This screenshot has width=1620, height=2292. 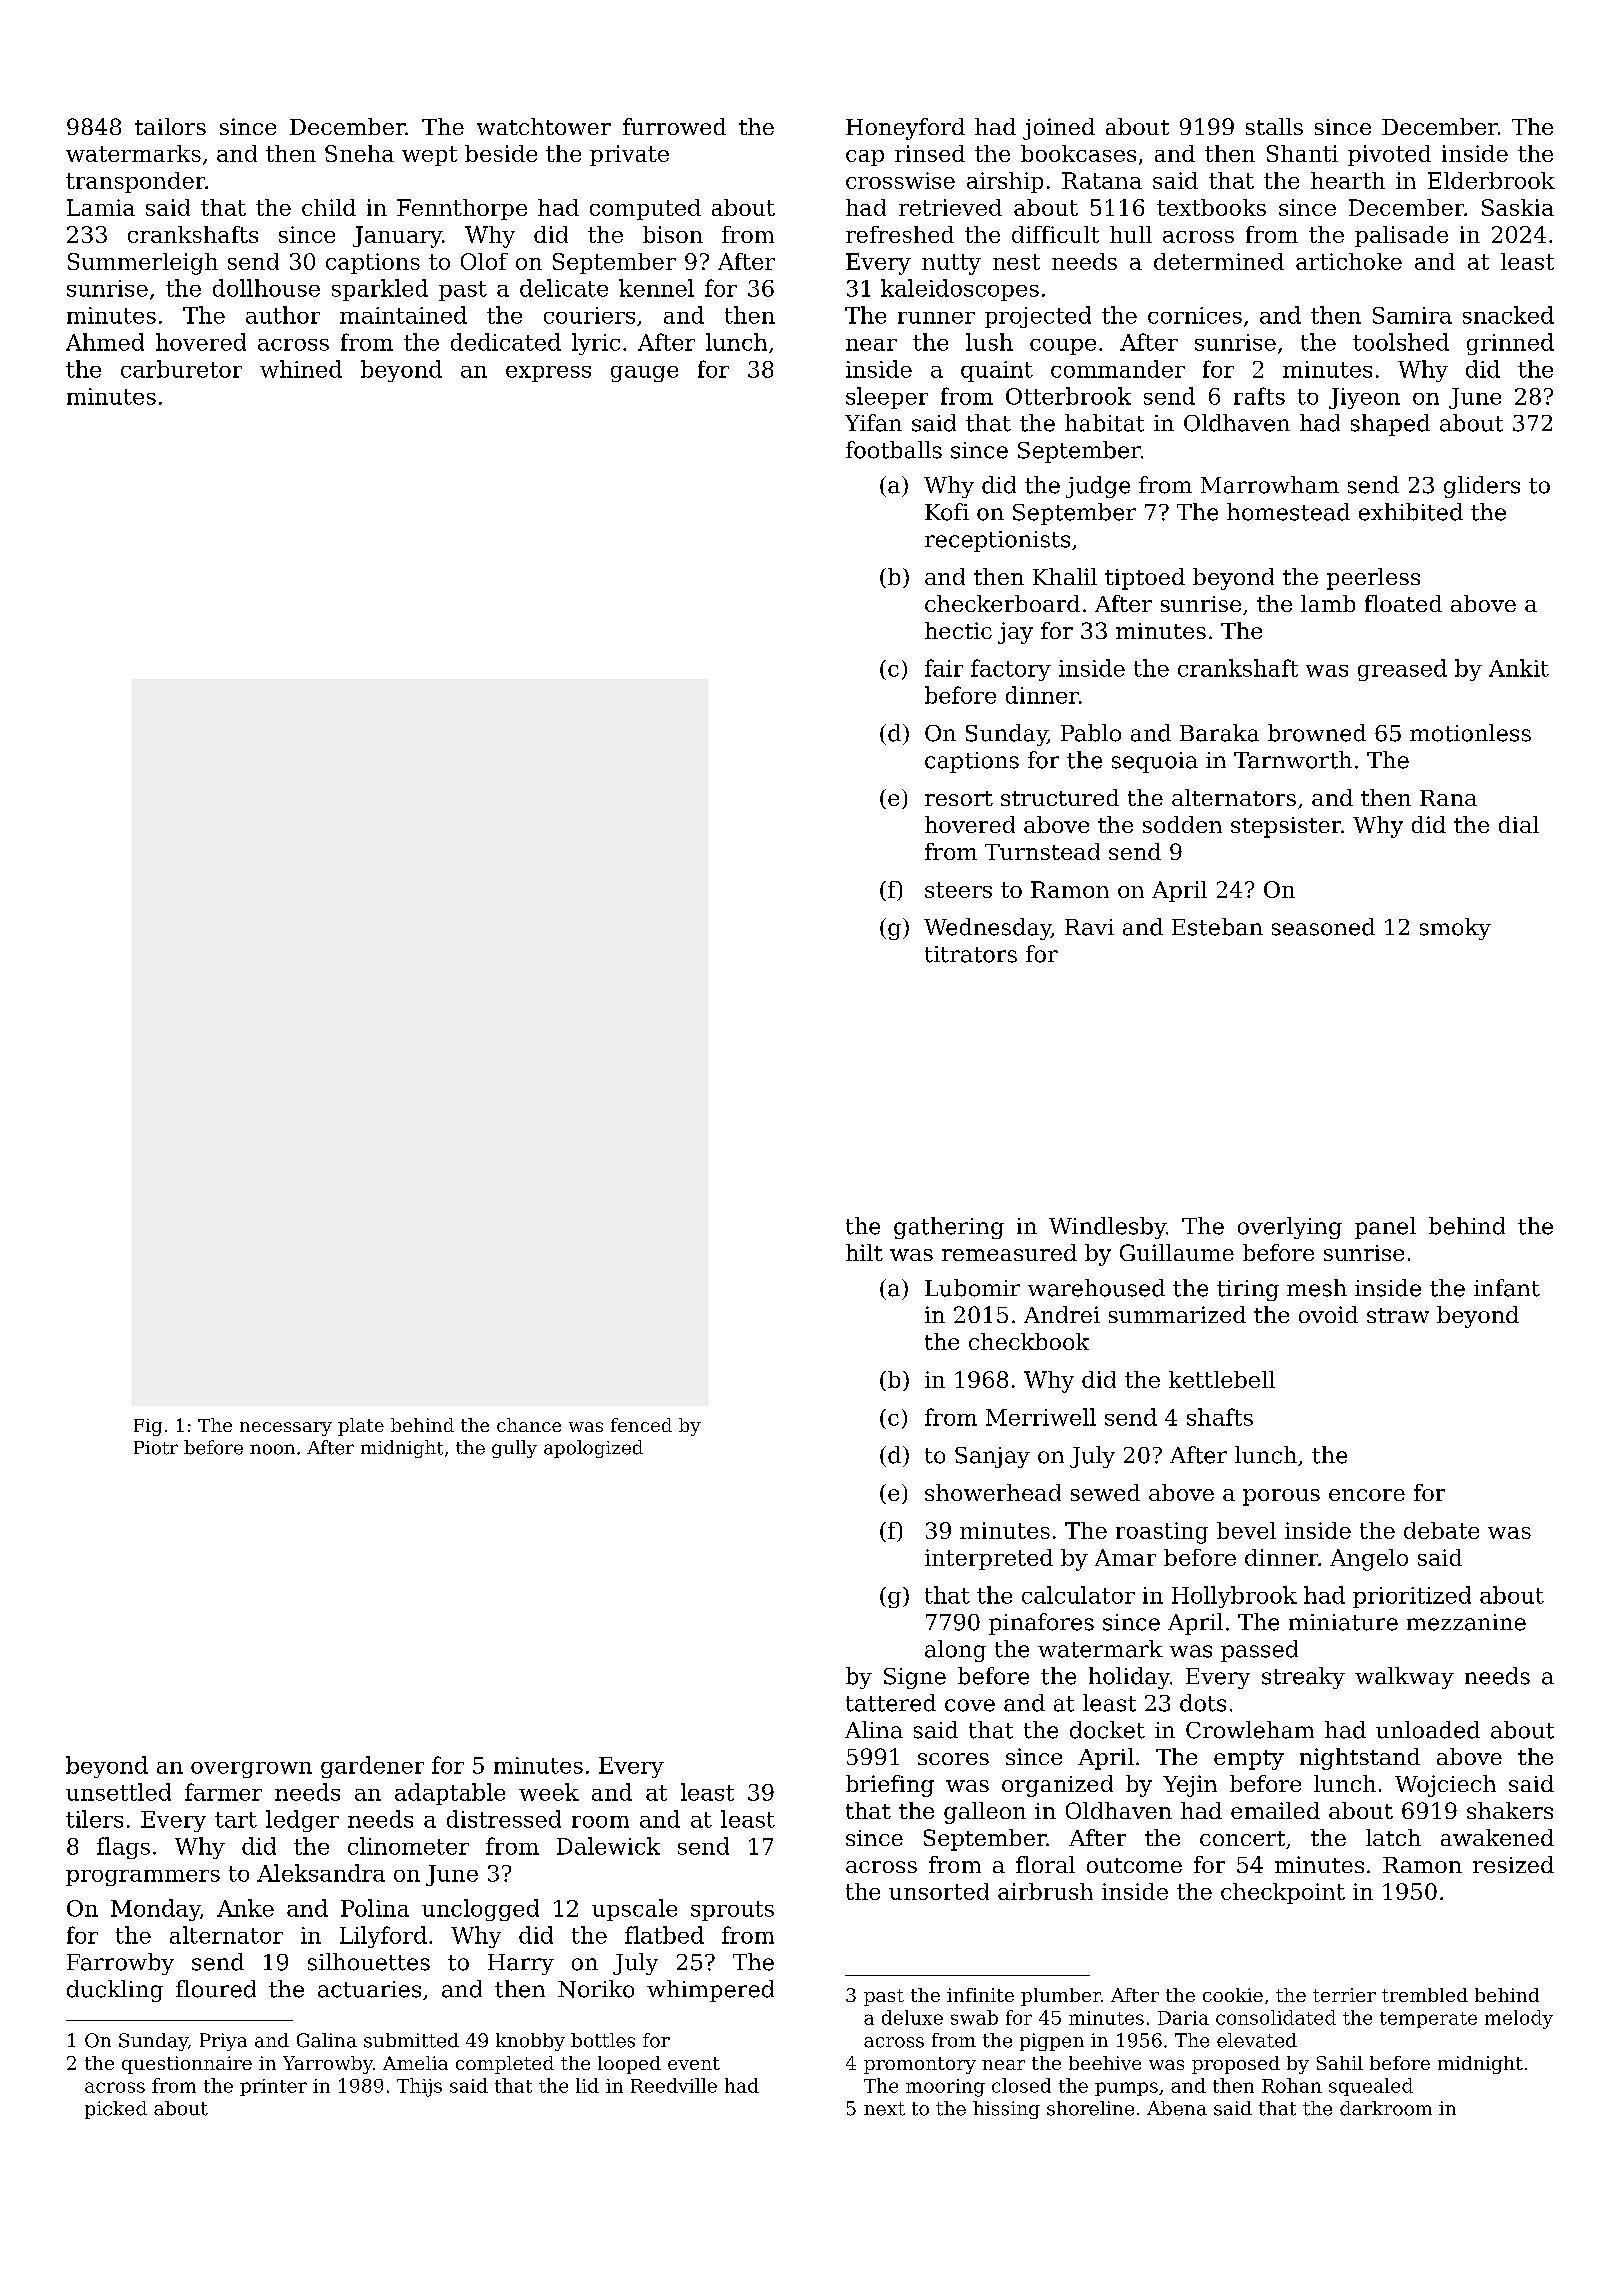 What do you see at coordinates (1510, 1810) in the screenshot?
I see `shakers` at bounding box center [1510, 1810].
